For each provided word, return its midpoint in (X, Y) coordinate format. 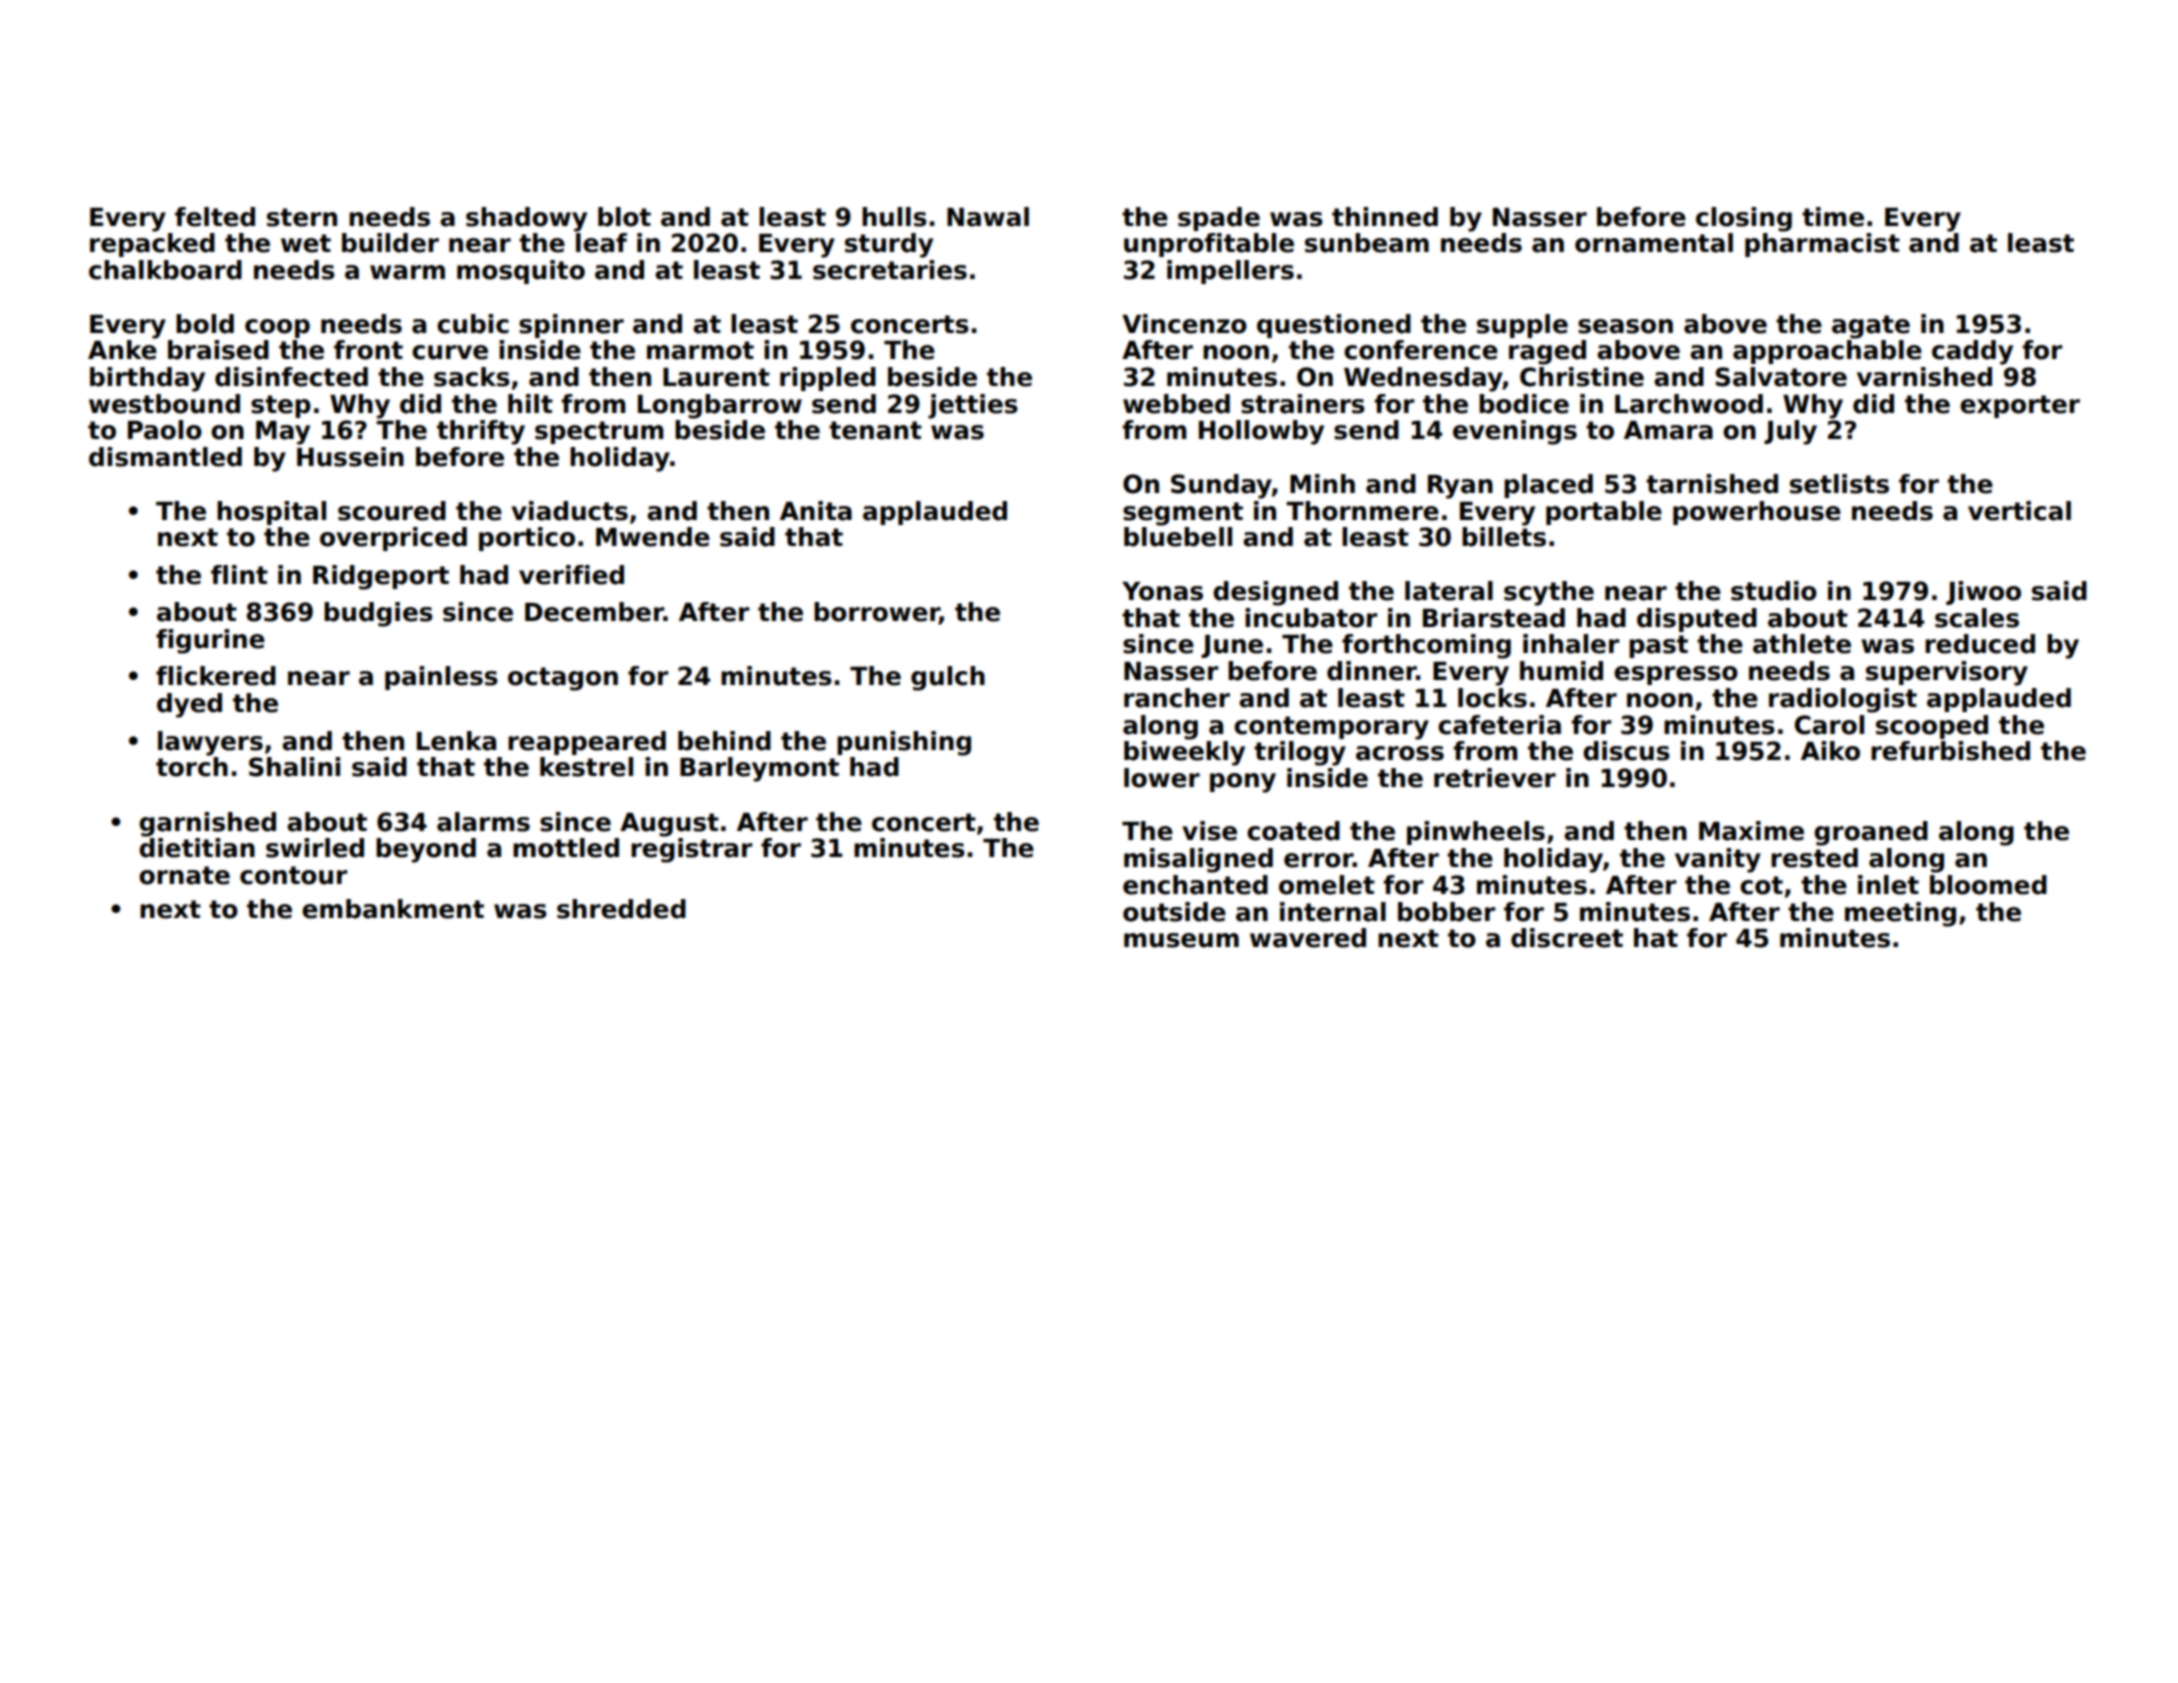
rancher (1177, 698)
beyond (426, 850)
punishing (904, 743)
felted (215, 217)
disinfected (291, 377)
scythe (1549, 593)
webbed (1176, 404)
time (1833, 217)
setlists (1839, 484)
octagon (563, 679)
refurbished (1950, 751)
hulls (894, 217)
